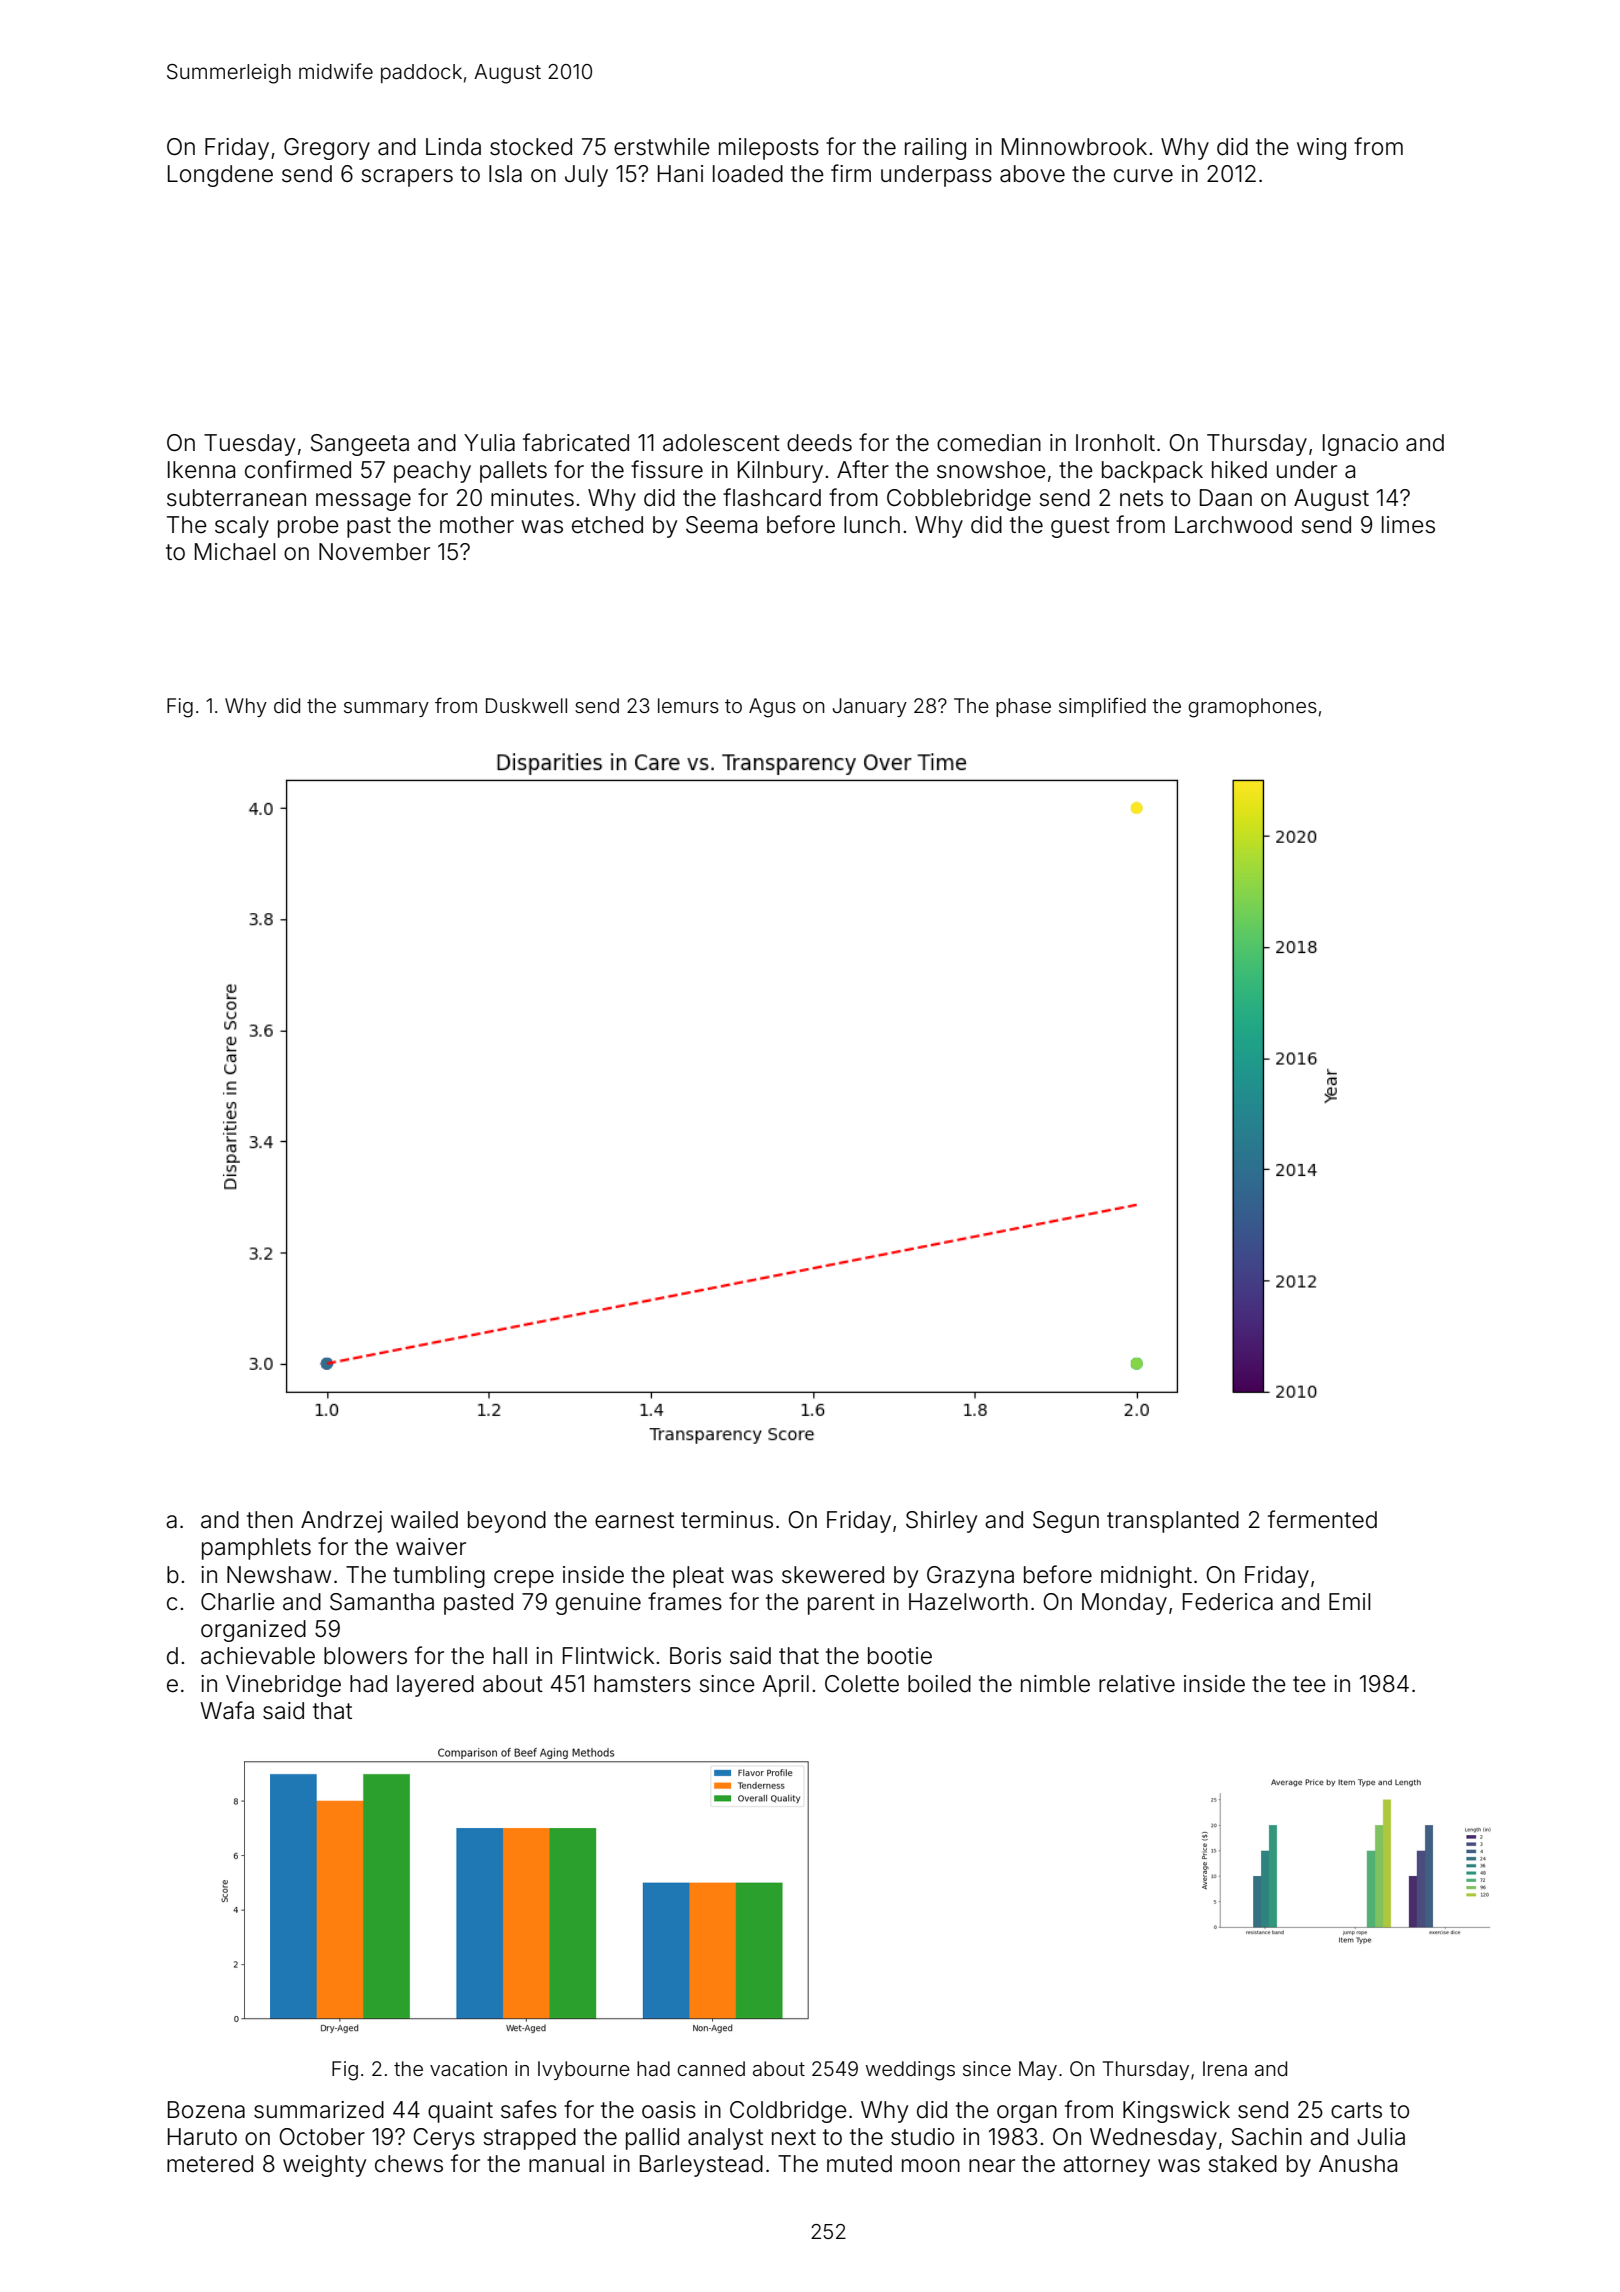 Image resolution: width=1620 pixels, height=2292 pixels. What do you see at coordinates (772, 708) in the screenshot?
I see `Agus` at bounding box center [772, 708].
